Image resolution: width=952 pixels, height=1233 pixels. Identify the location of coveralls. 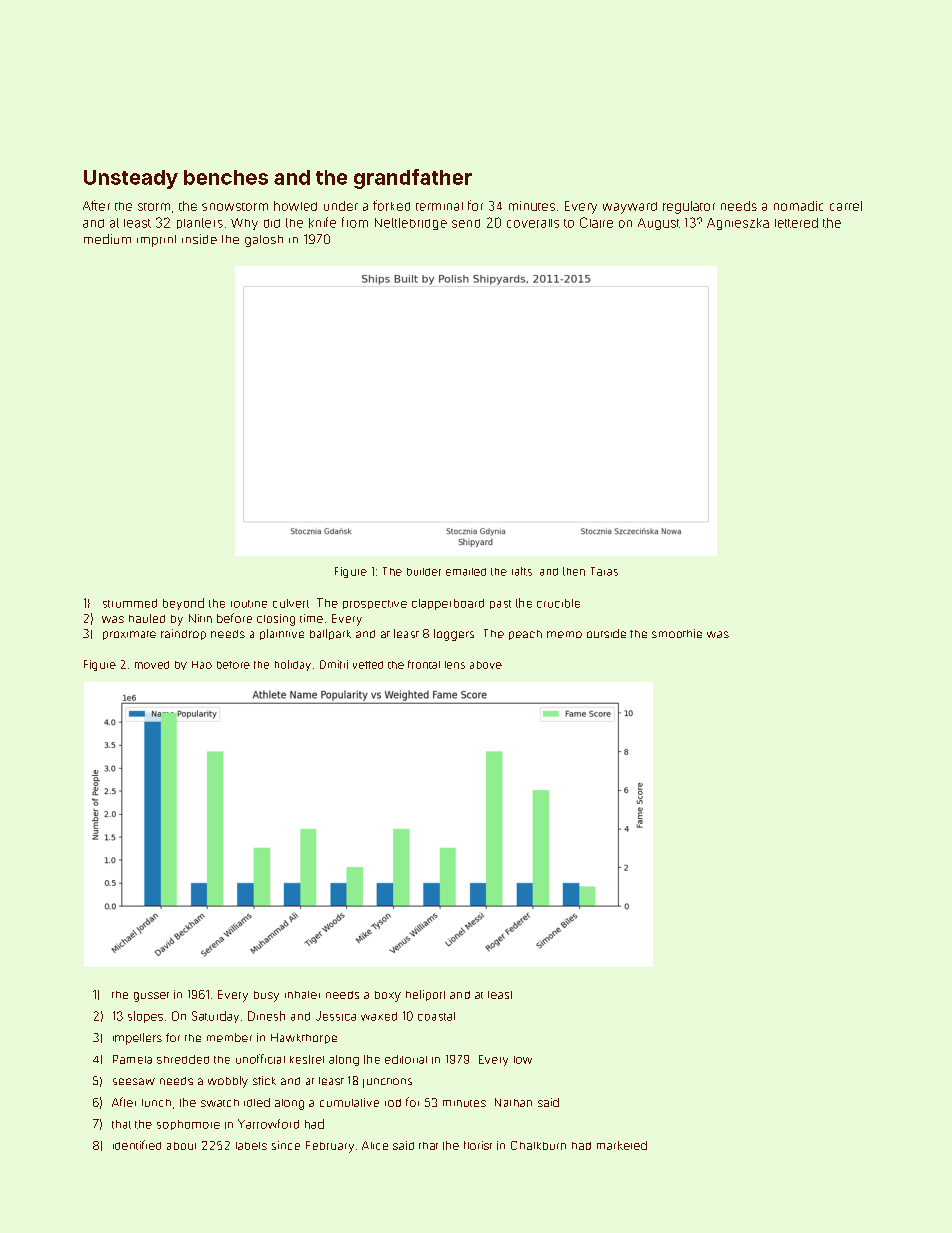
(533, 223).
